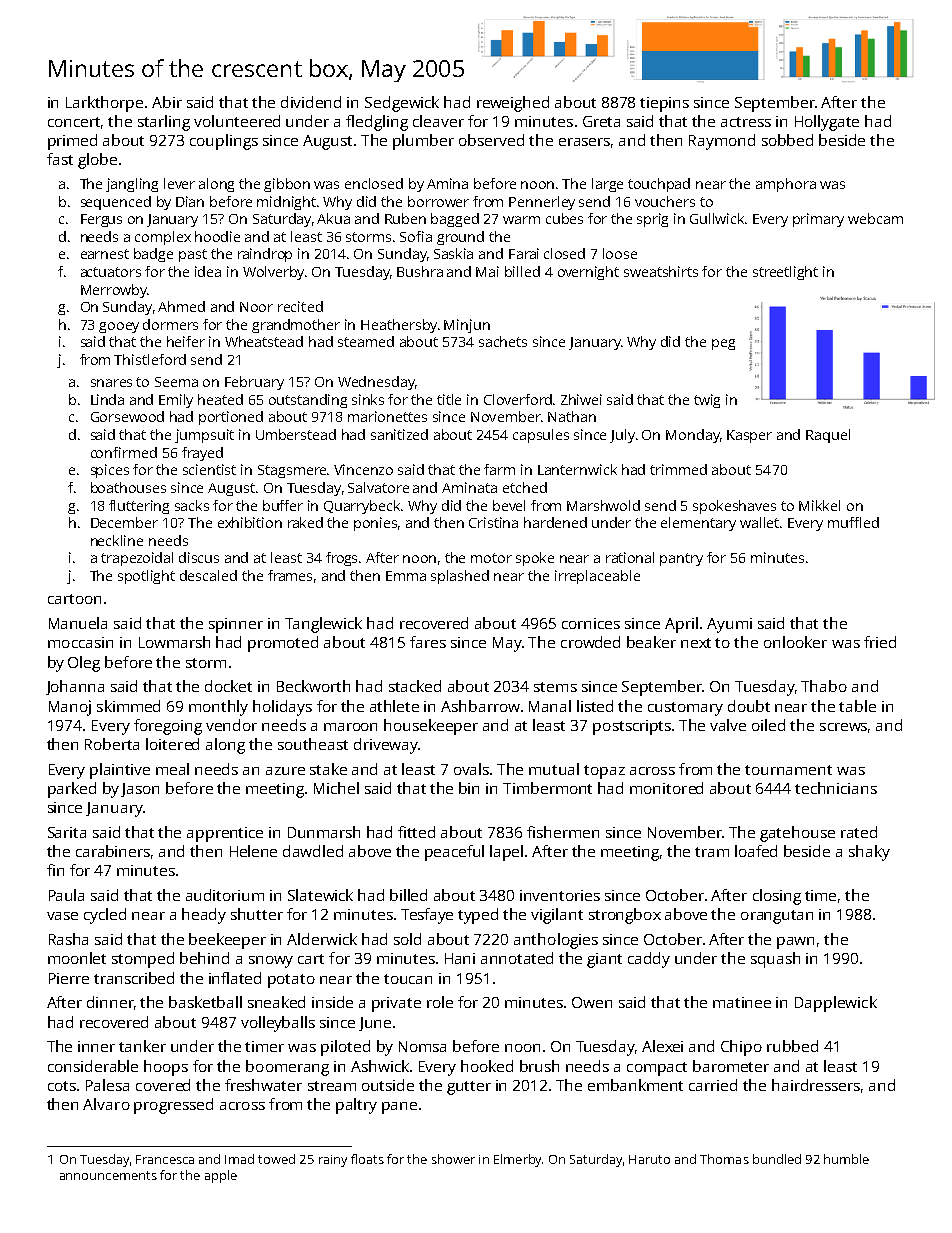  I want to click on Manuela, so click(78, 623).
